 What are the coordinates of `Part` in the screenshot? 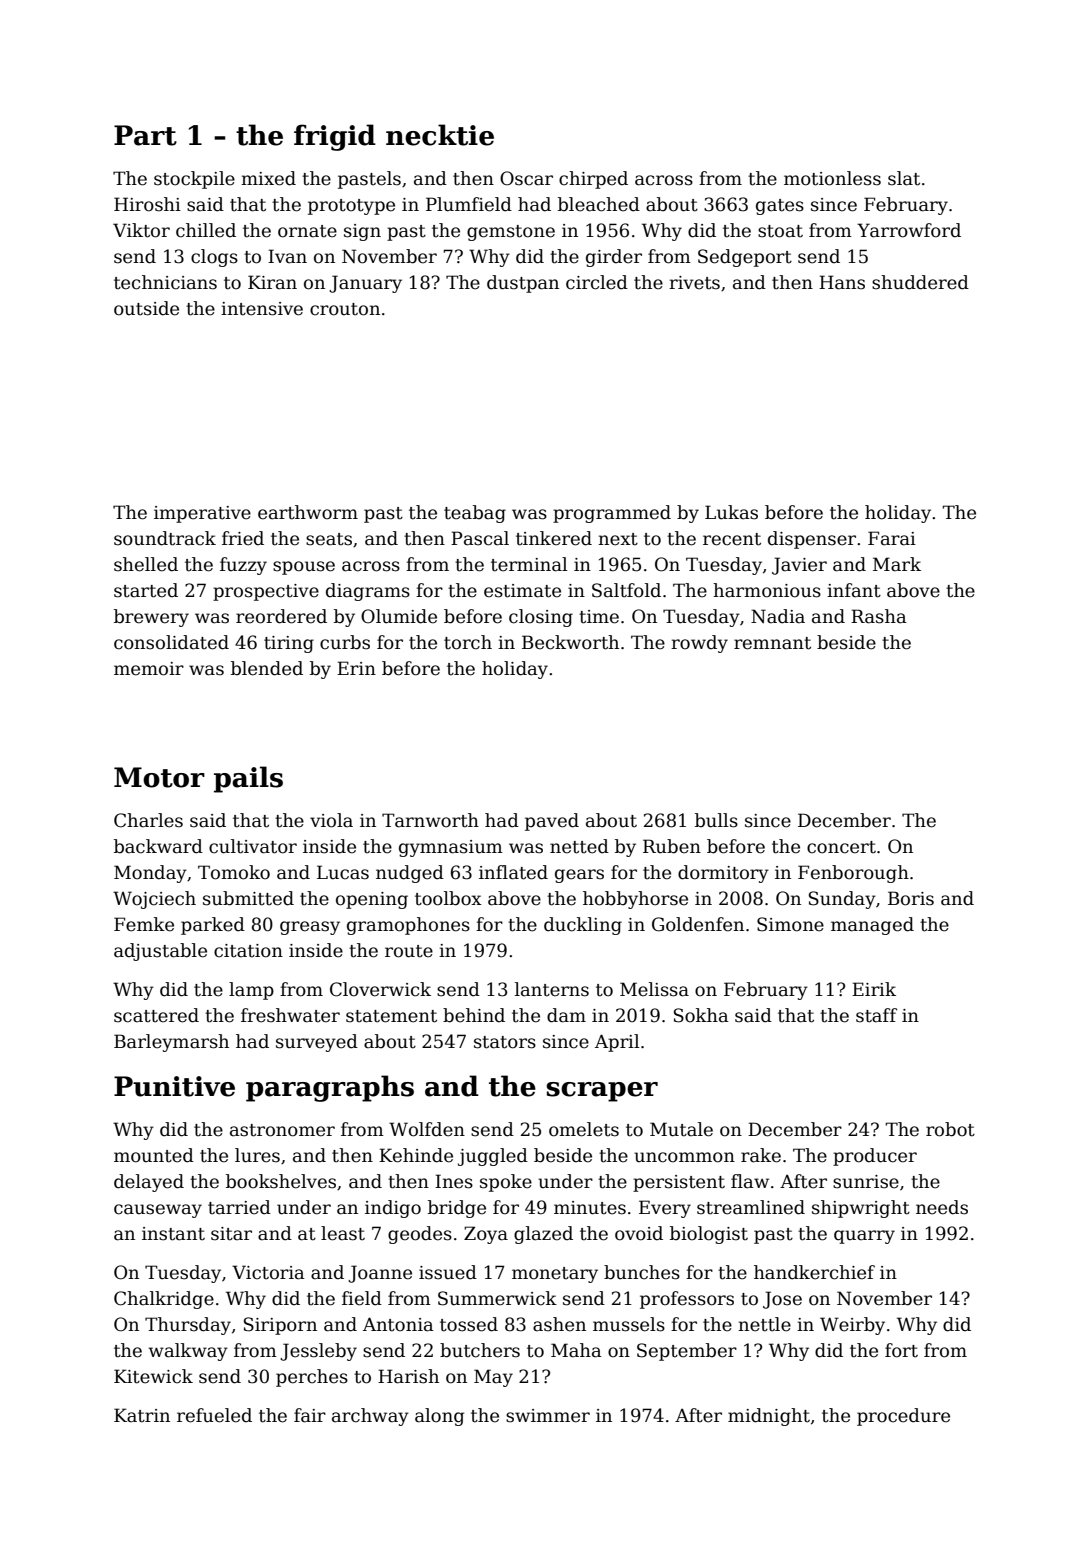 It's located at (145, 135).
